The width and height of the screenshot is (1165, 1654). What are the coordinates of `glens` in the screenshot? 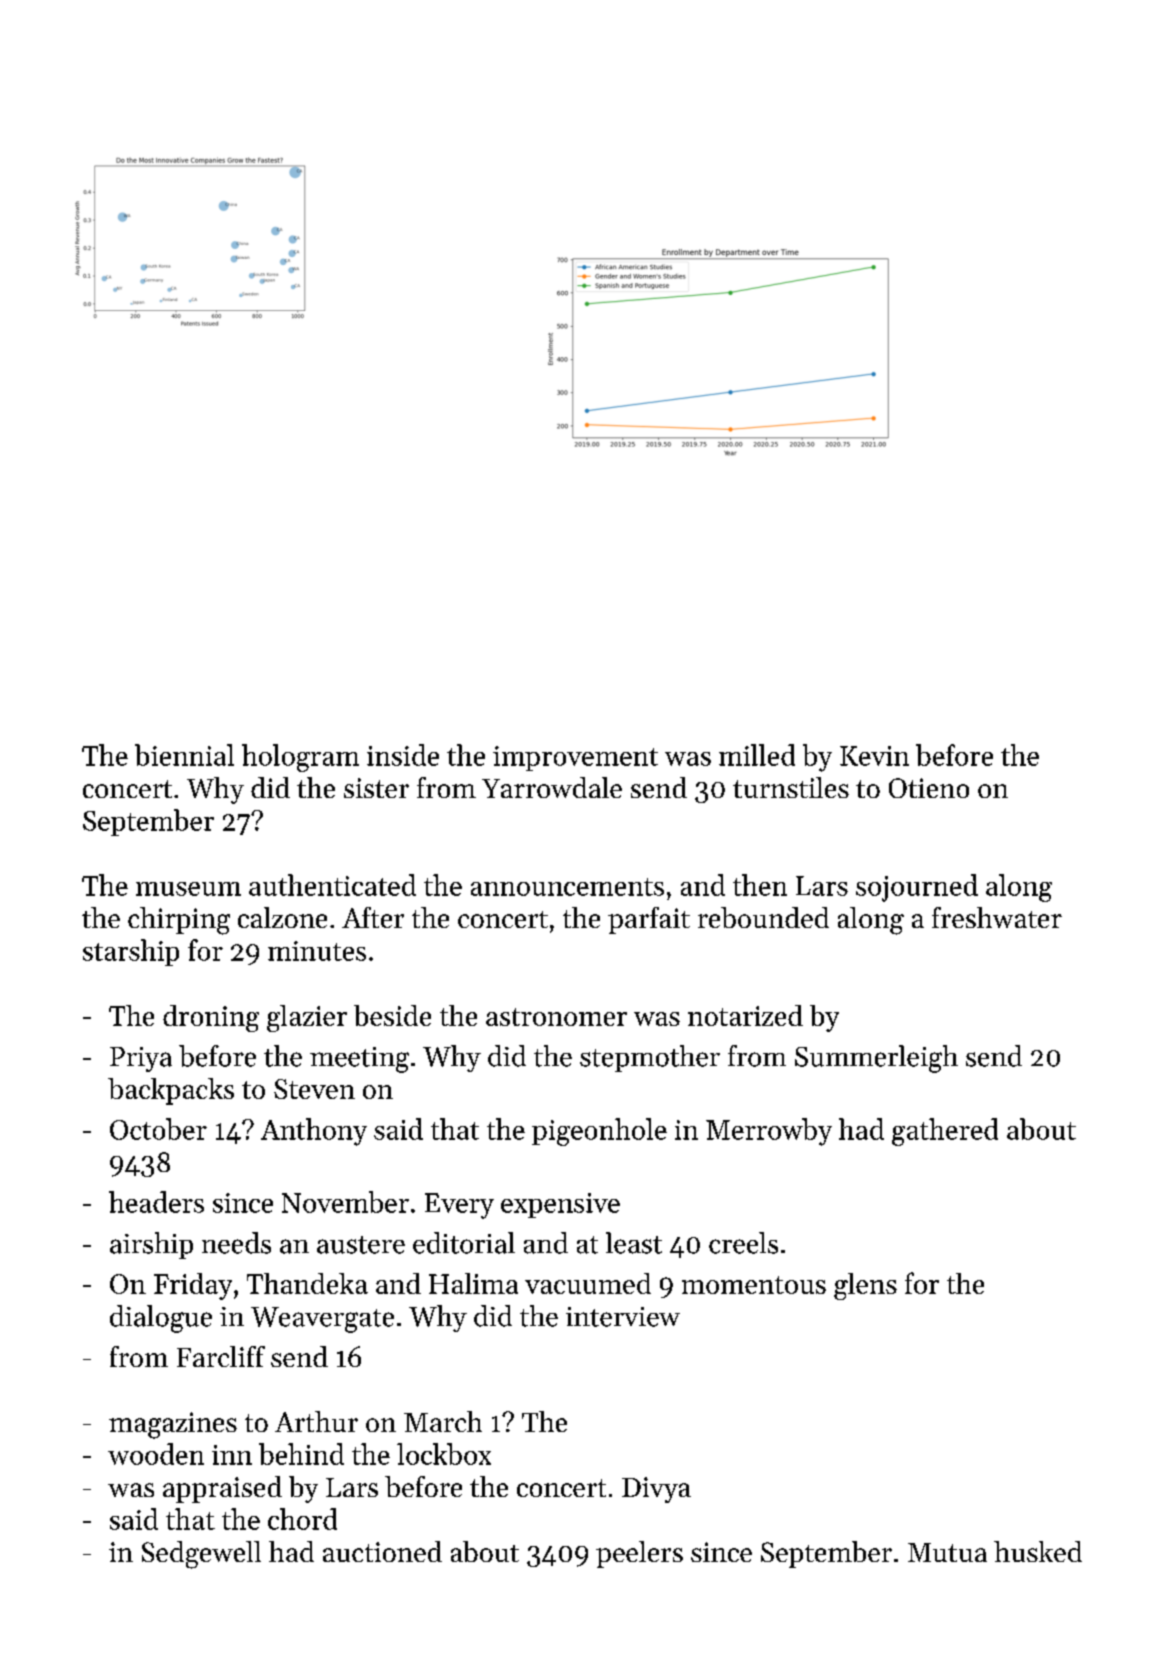 It's located at (865, 1286).
